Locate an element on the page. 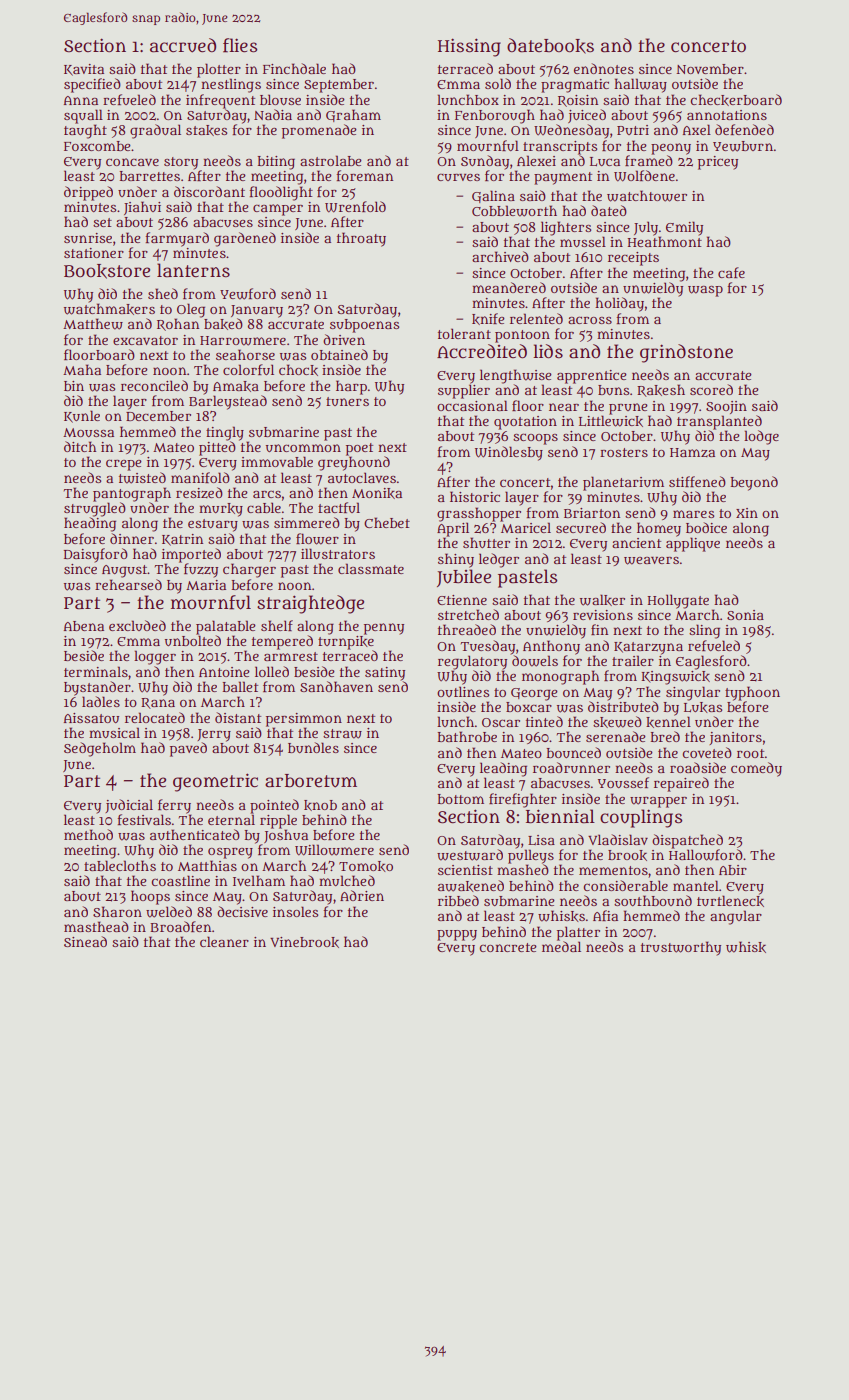 The image size is (849, 1400). peony is located at coordinates (671, 149).
